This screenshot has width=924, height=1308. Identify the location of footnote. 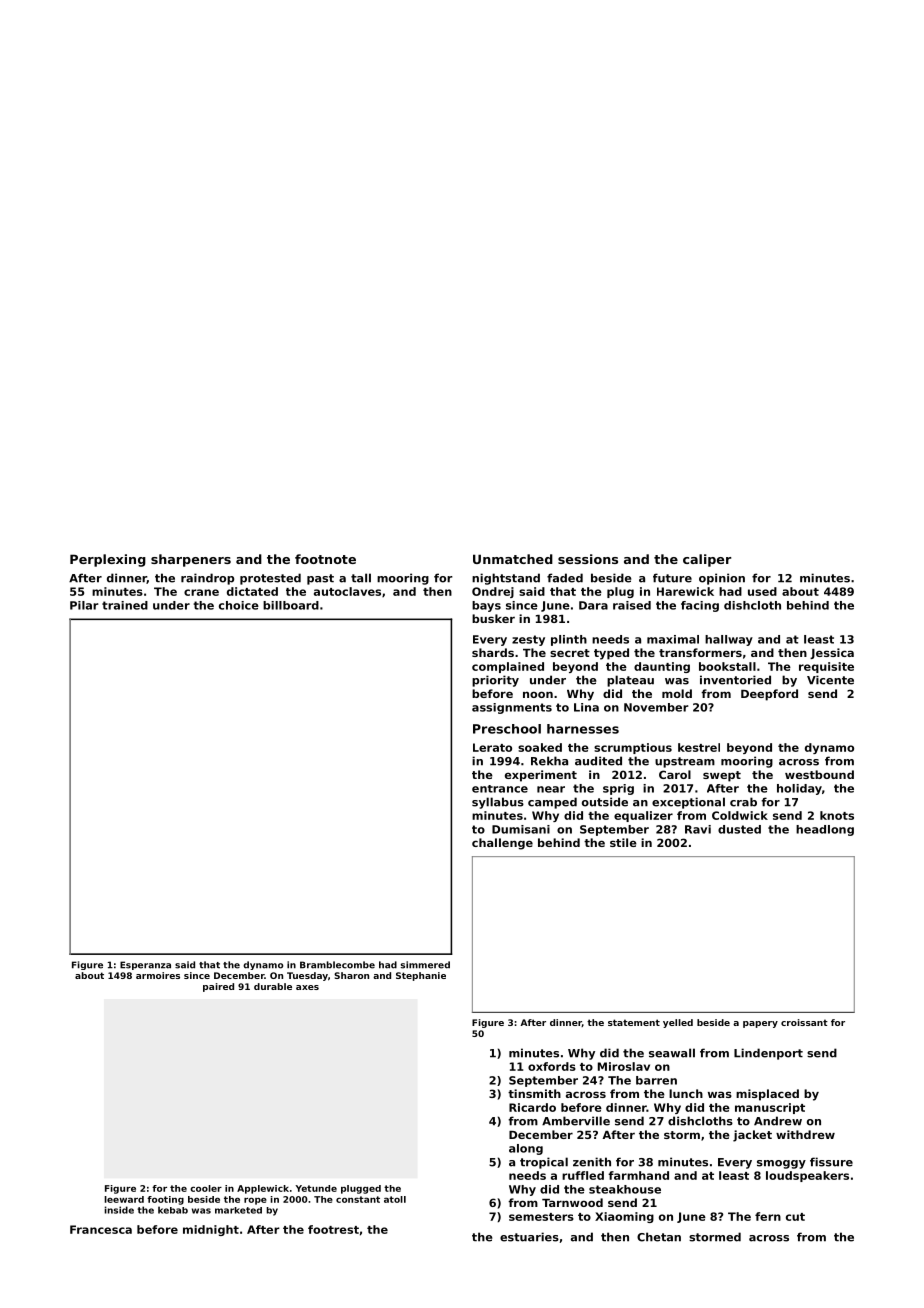
(325, 559).
